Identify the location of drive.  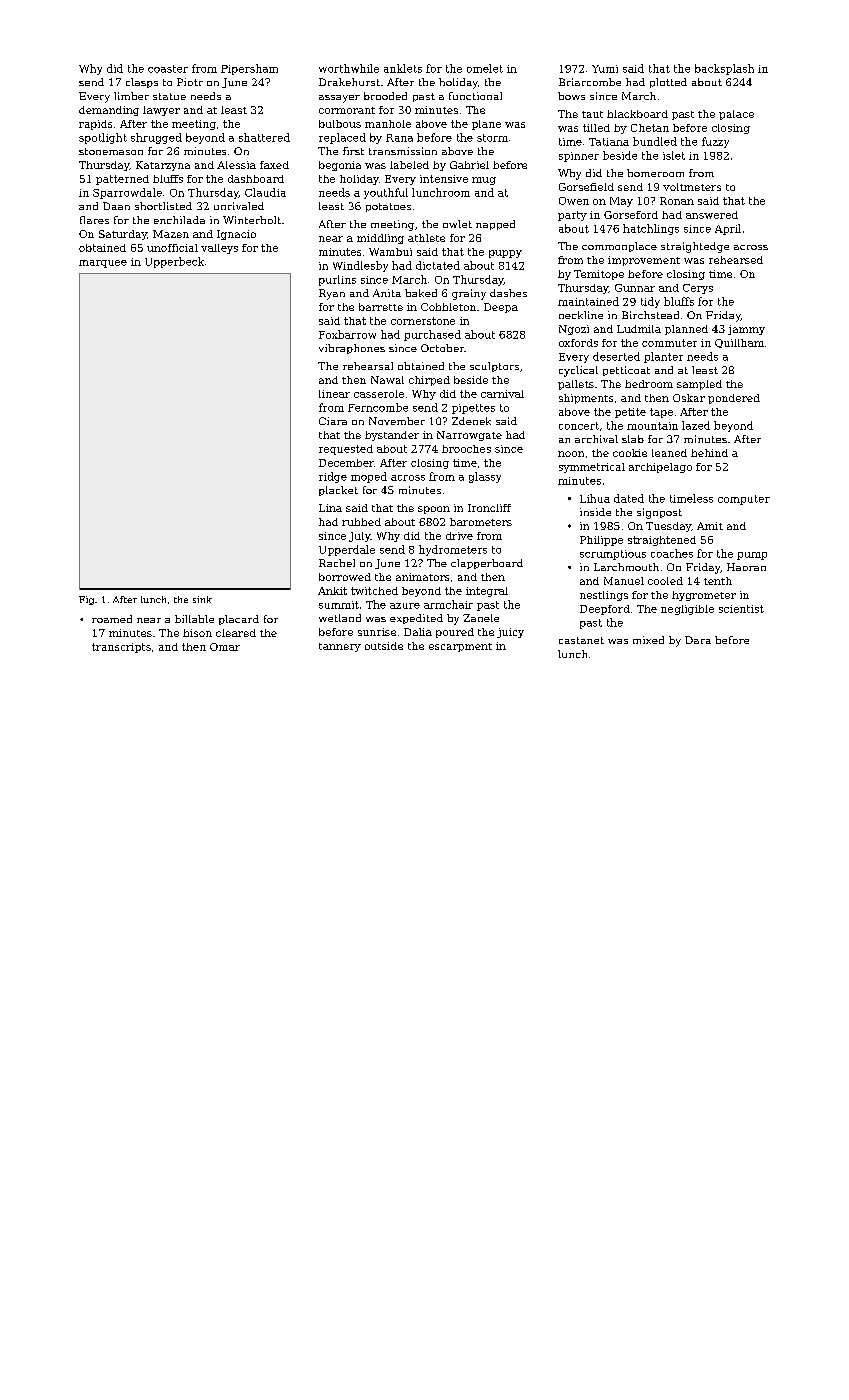
(459, 536).
